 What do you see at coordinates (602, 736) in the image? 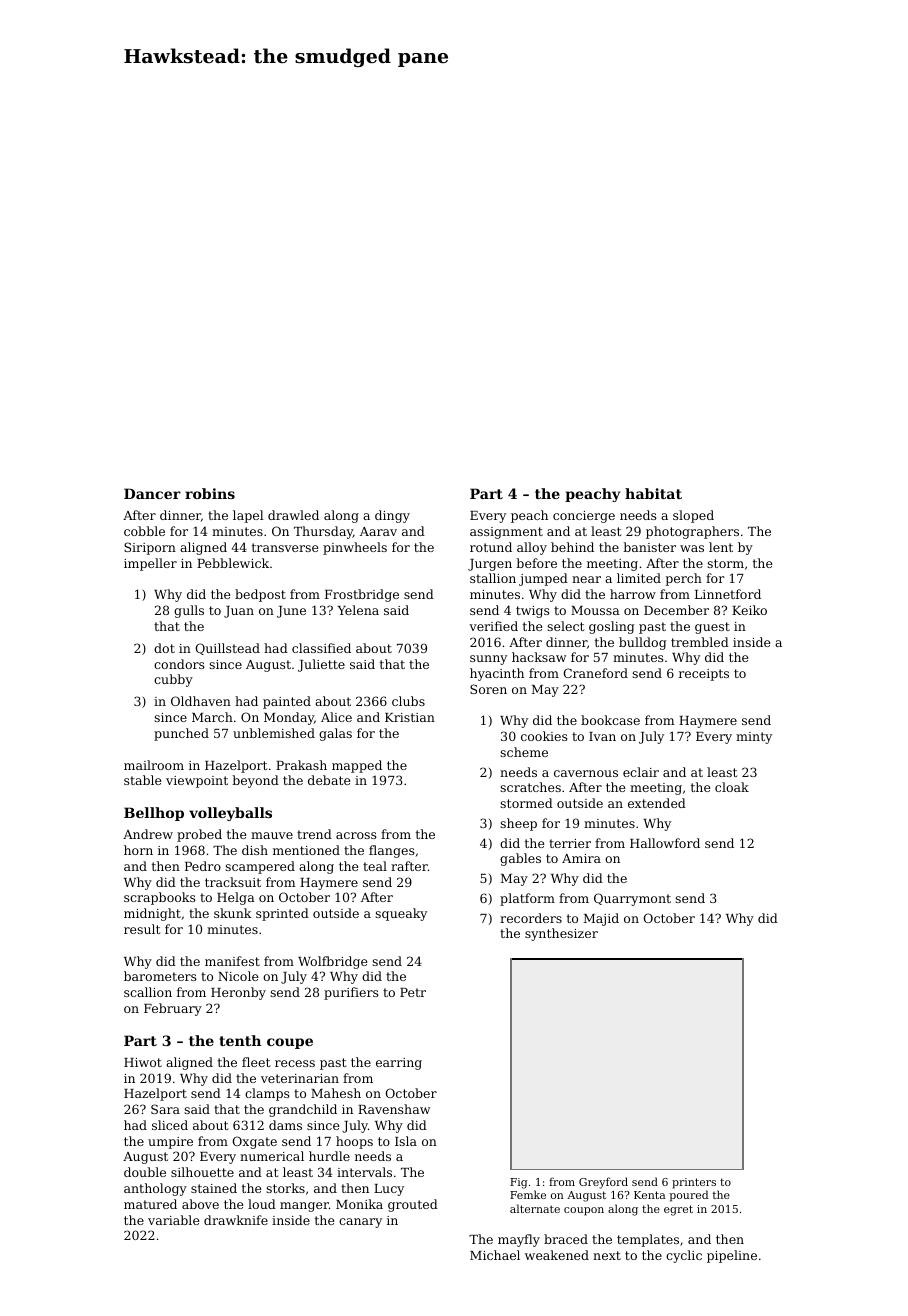
I see `Ivan` at bounding box center [602, 736].
